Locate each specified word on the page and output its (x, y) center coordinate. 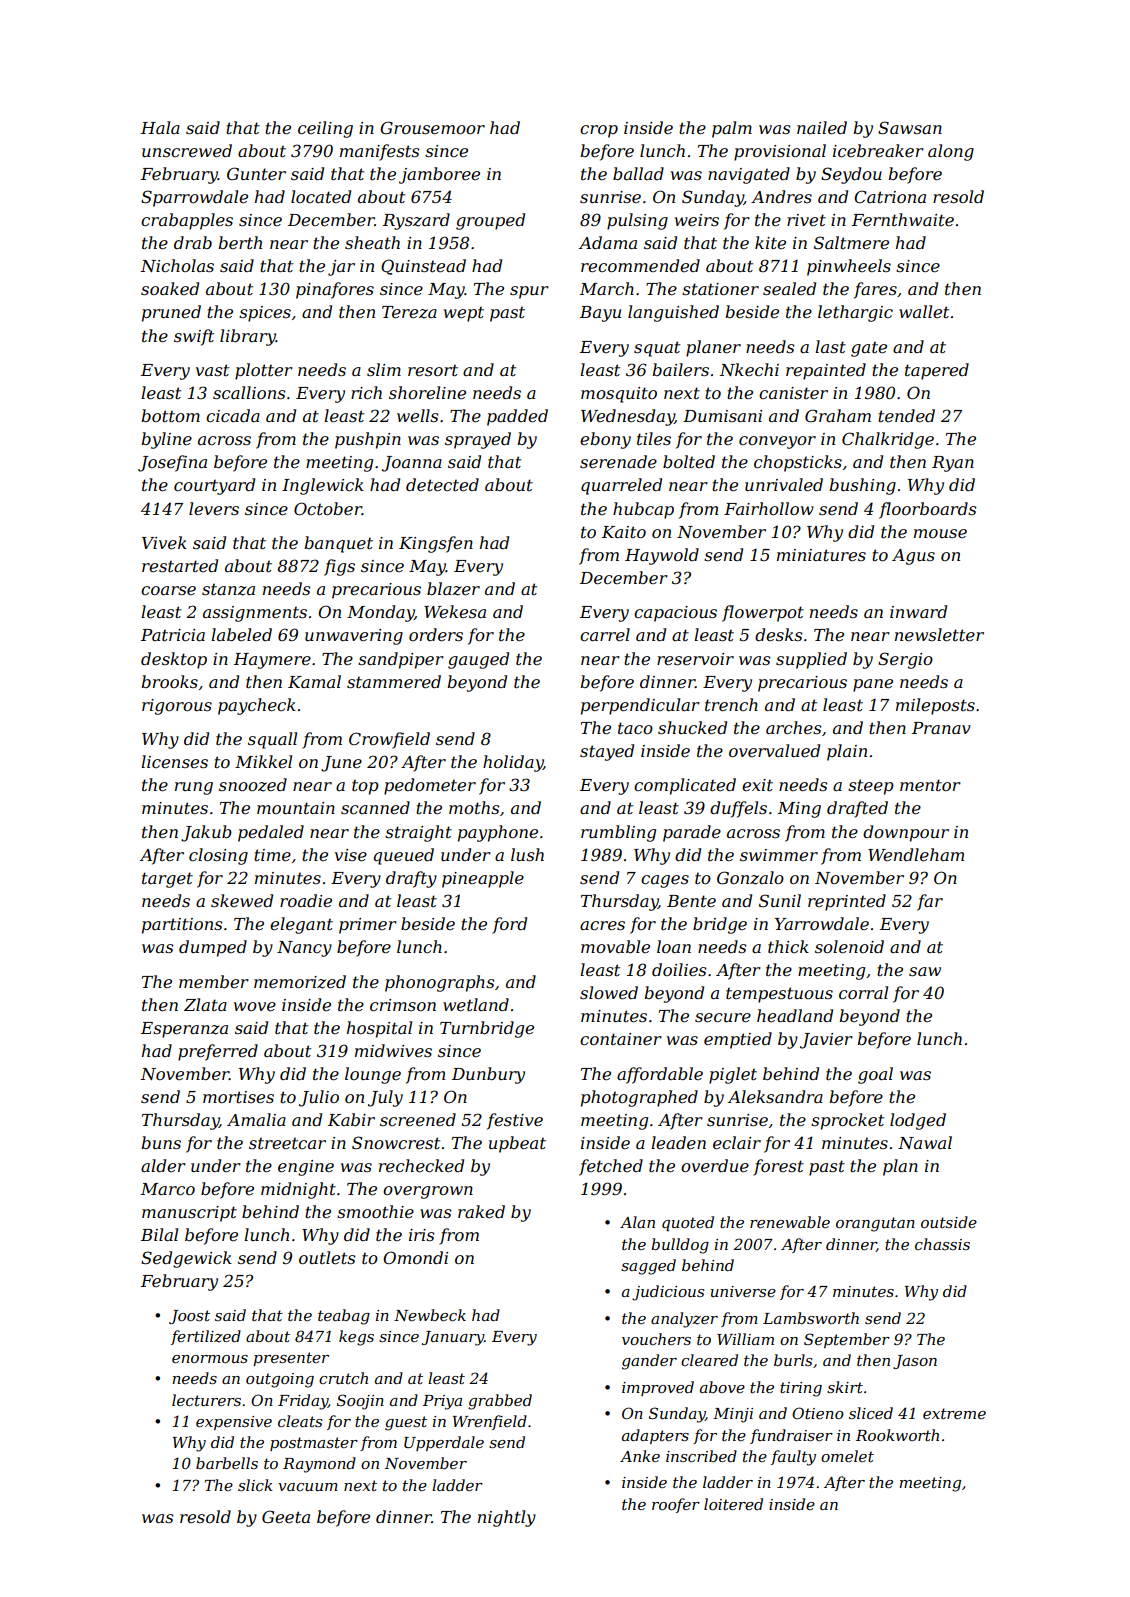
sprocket (847, 1121)
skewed (242, 900)
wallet (924, 311)
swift (194, 337)
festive (515, 1121)
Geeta (286, 1516)
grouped (490, 221)
